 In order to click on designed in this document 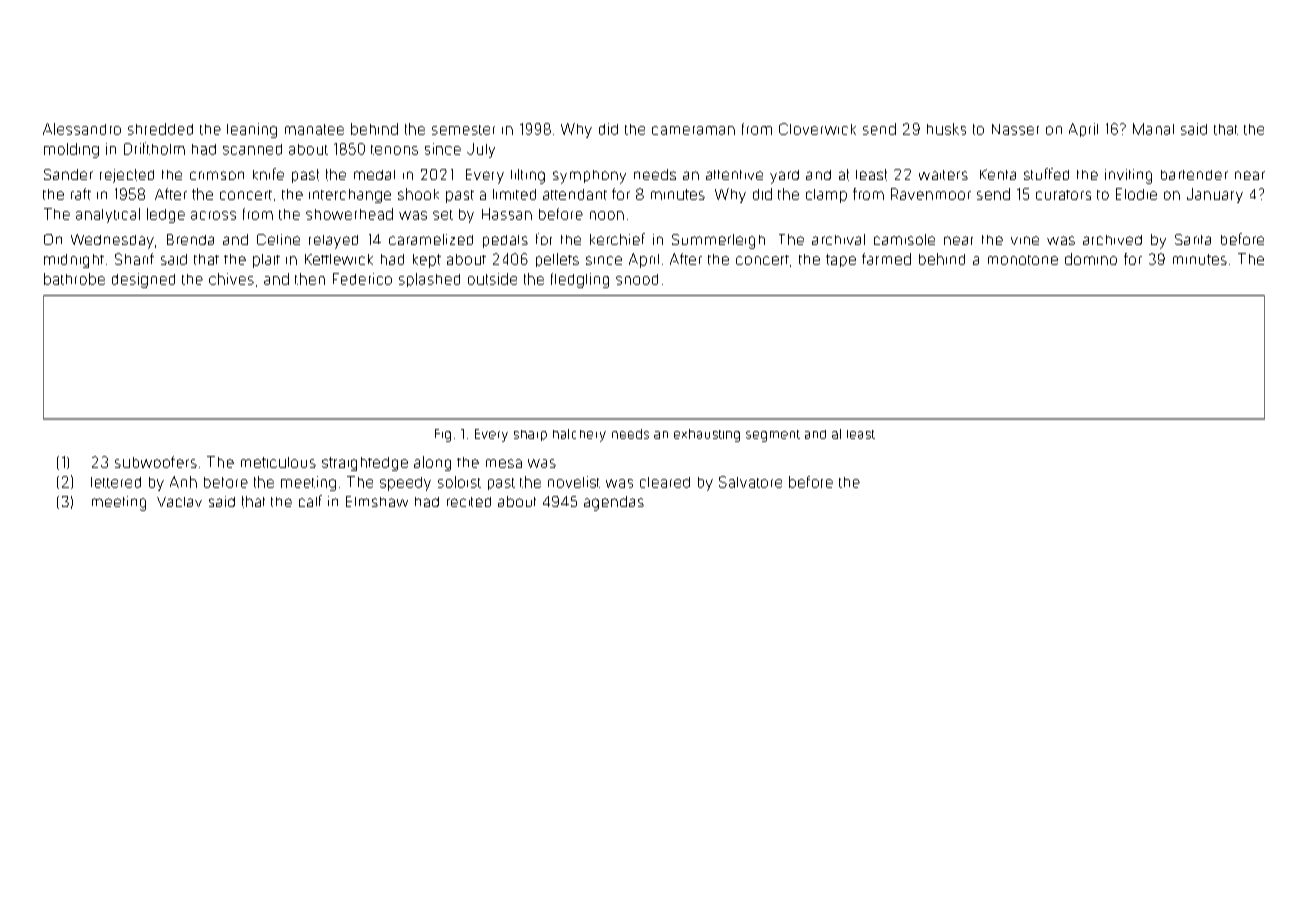, I will do `click(143, 280)`.
